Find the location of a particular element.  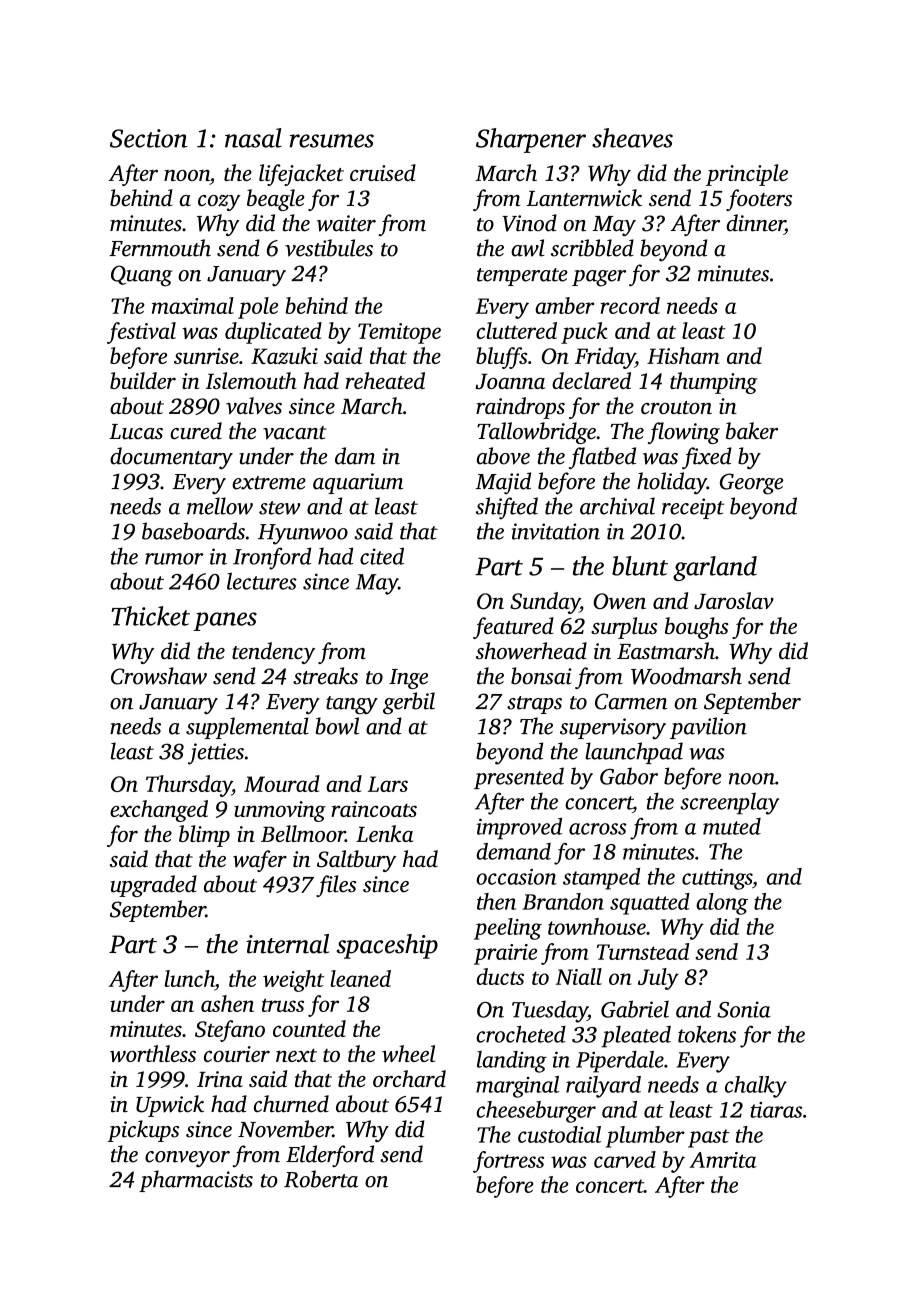

receipt is located at coordinates (693, 508).
